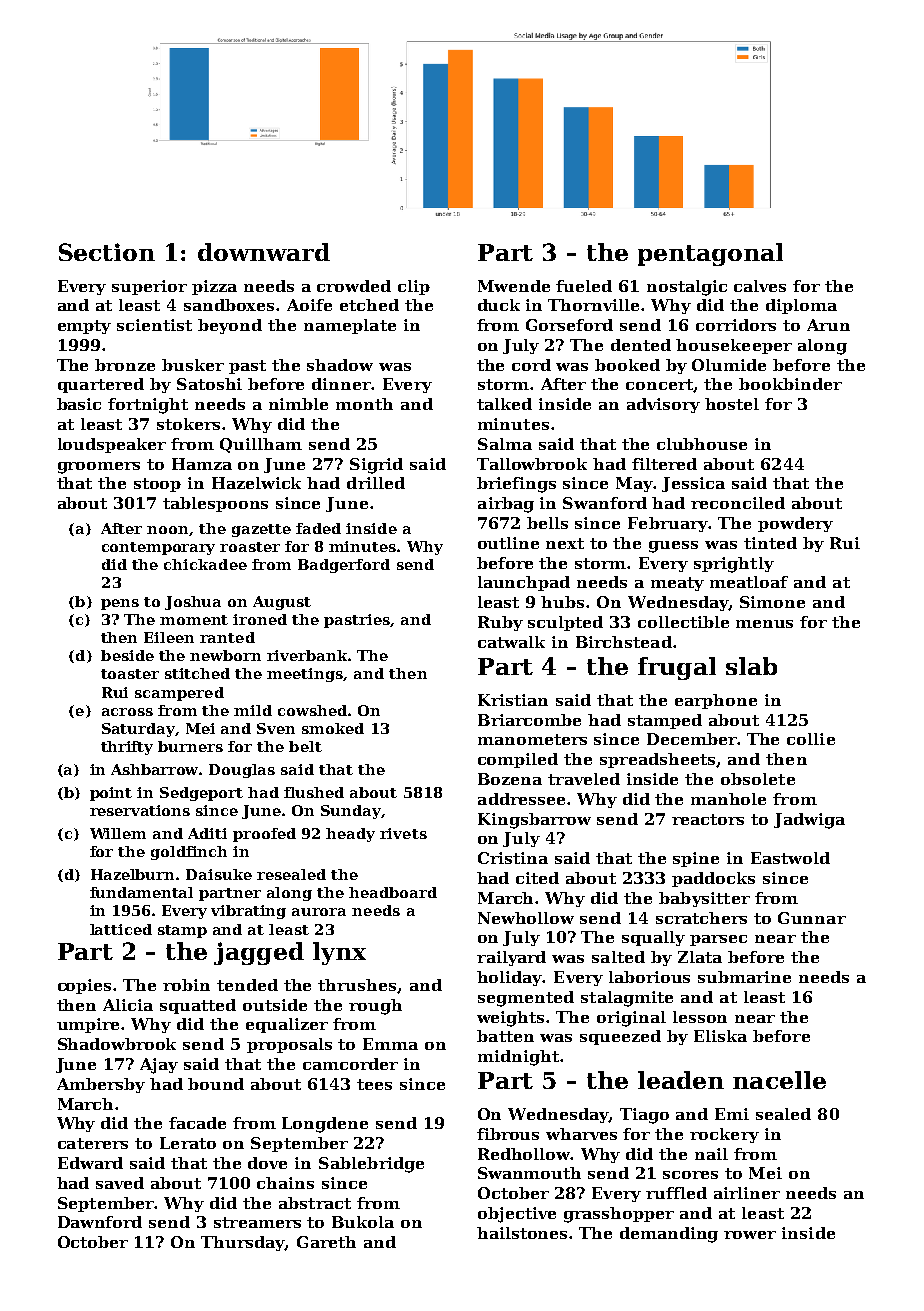  I want to click on month, so click(364, 404).
